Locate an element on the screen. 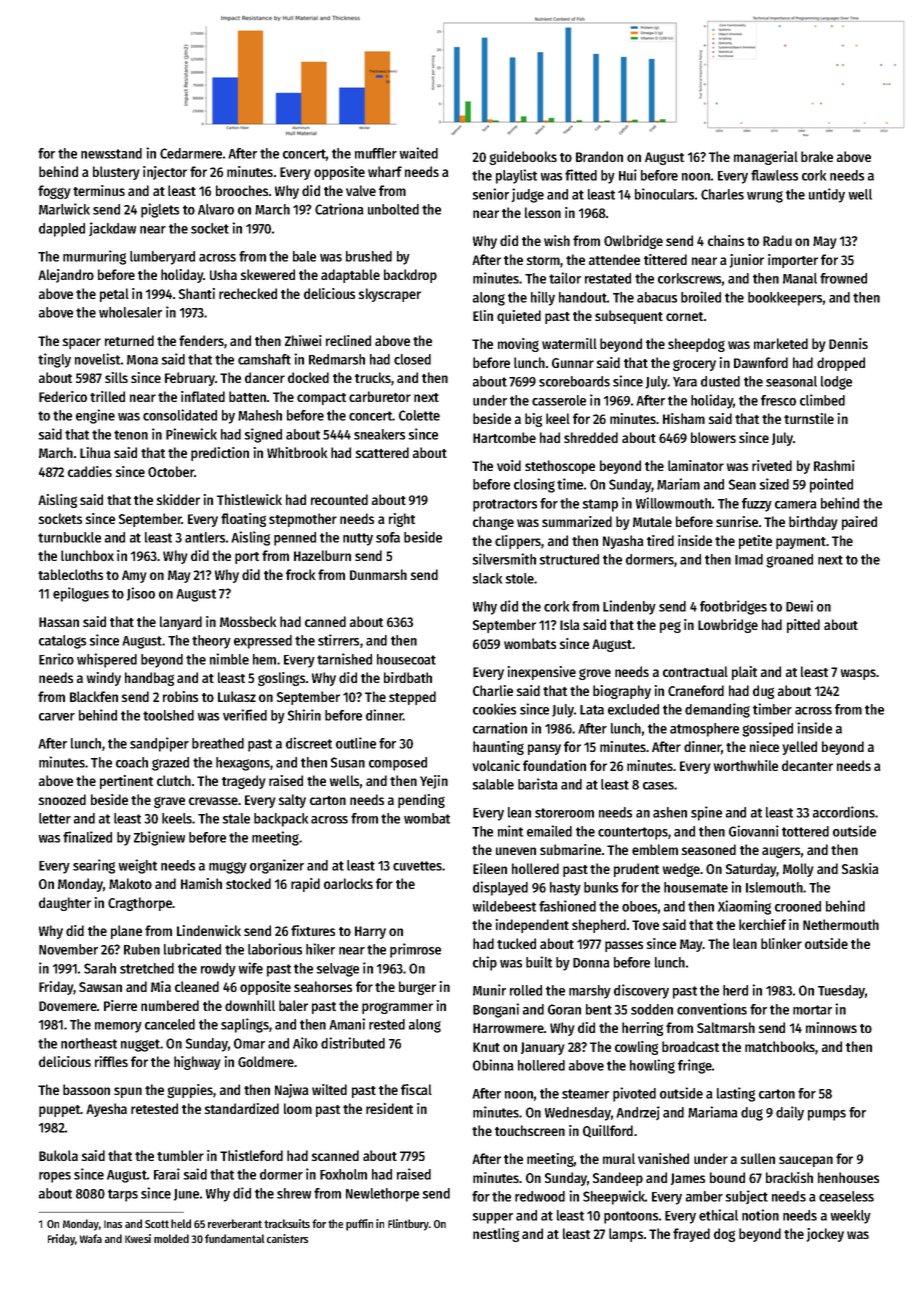  spine is located at coordinates (706, 813).
